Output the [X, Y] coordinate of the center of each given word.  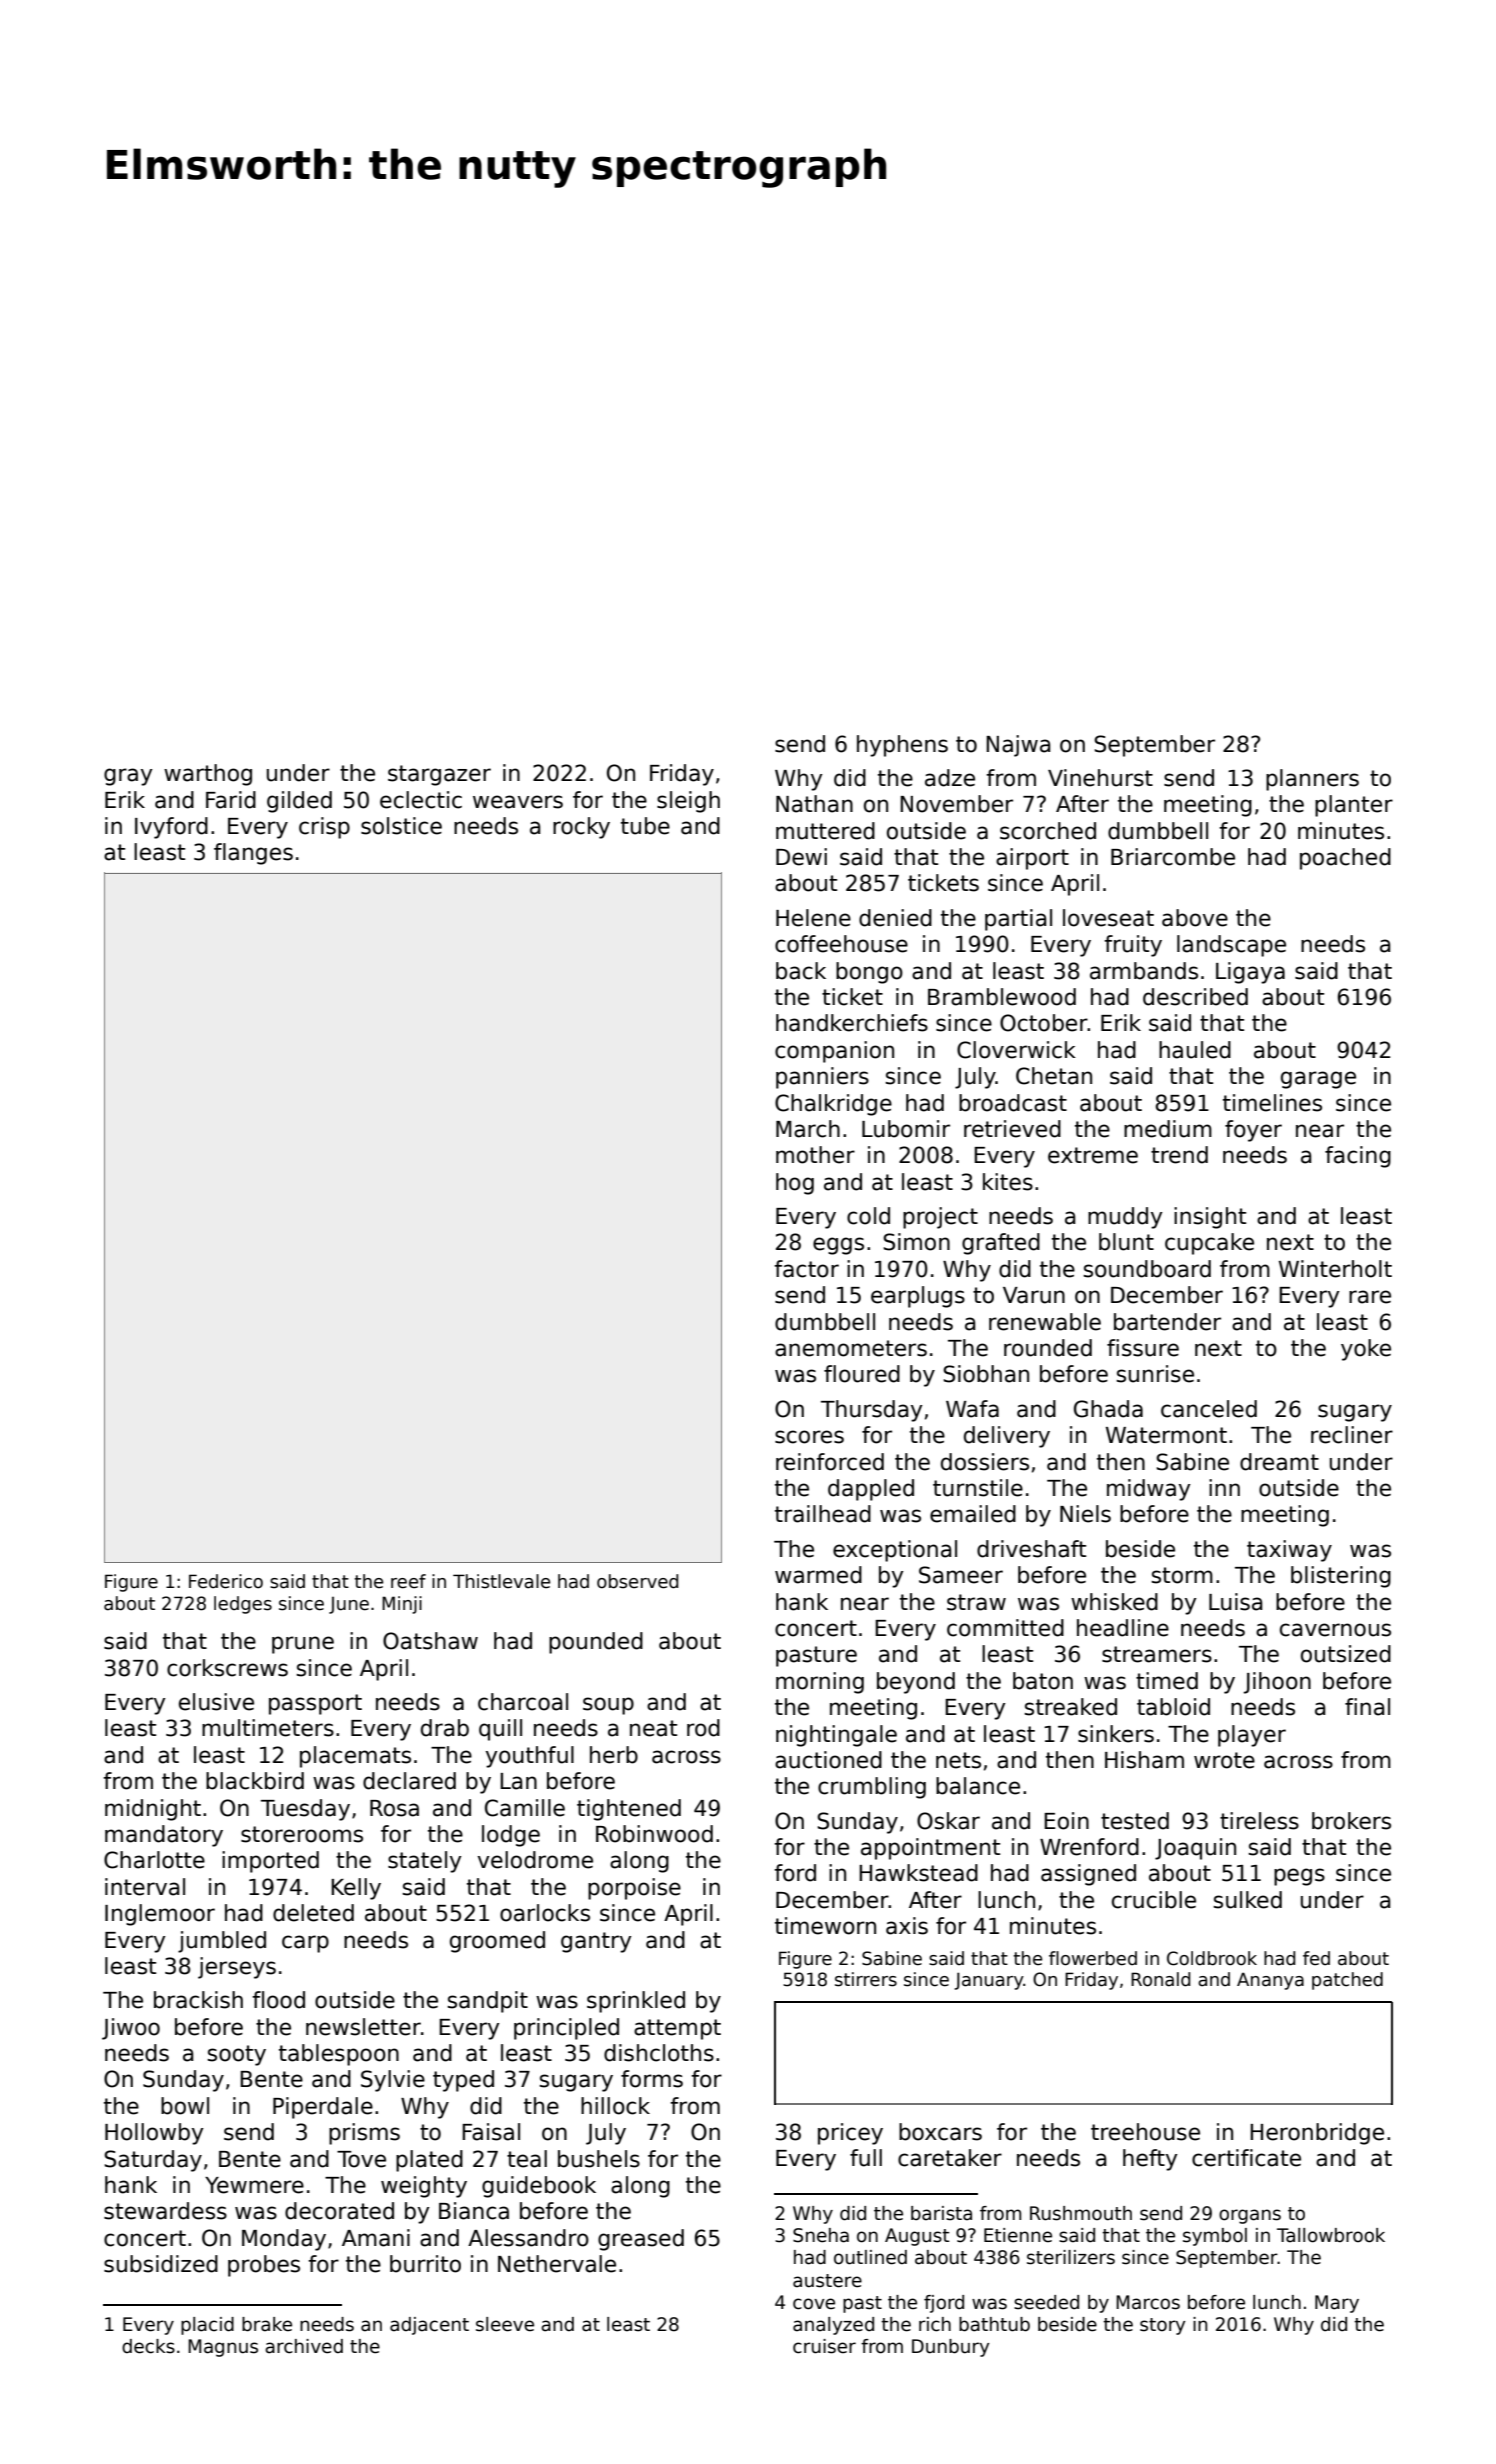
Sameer [961, 1575]
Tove [361, 2159]
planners [1312, 780]
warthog [208, 775]
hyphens [902, 746]
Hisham [1144, 1760]
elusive [216, 1702]
